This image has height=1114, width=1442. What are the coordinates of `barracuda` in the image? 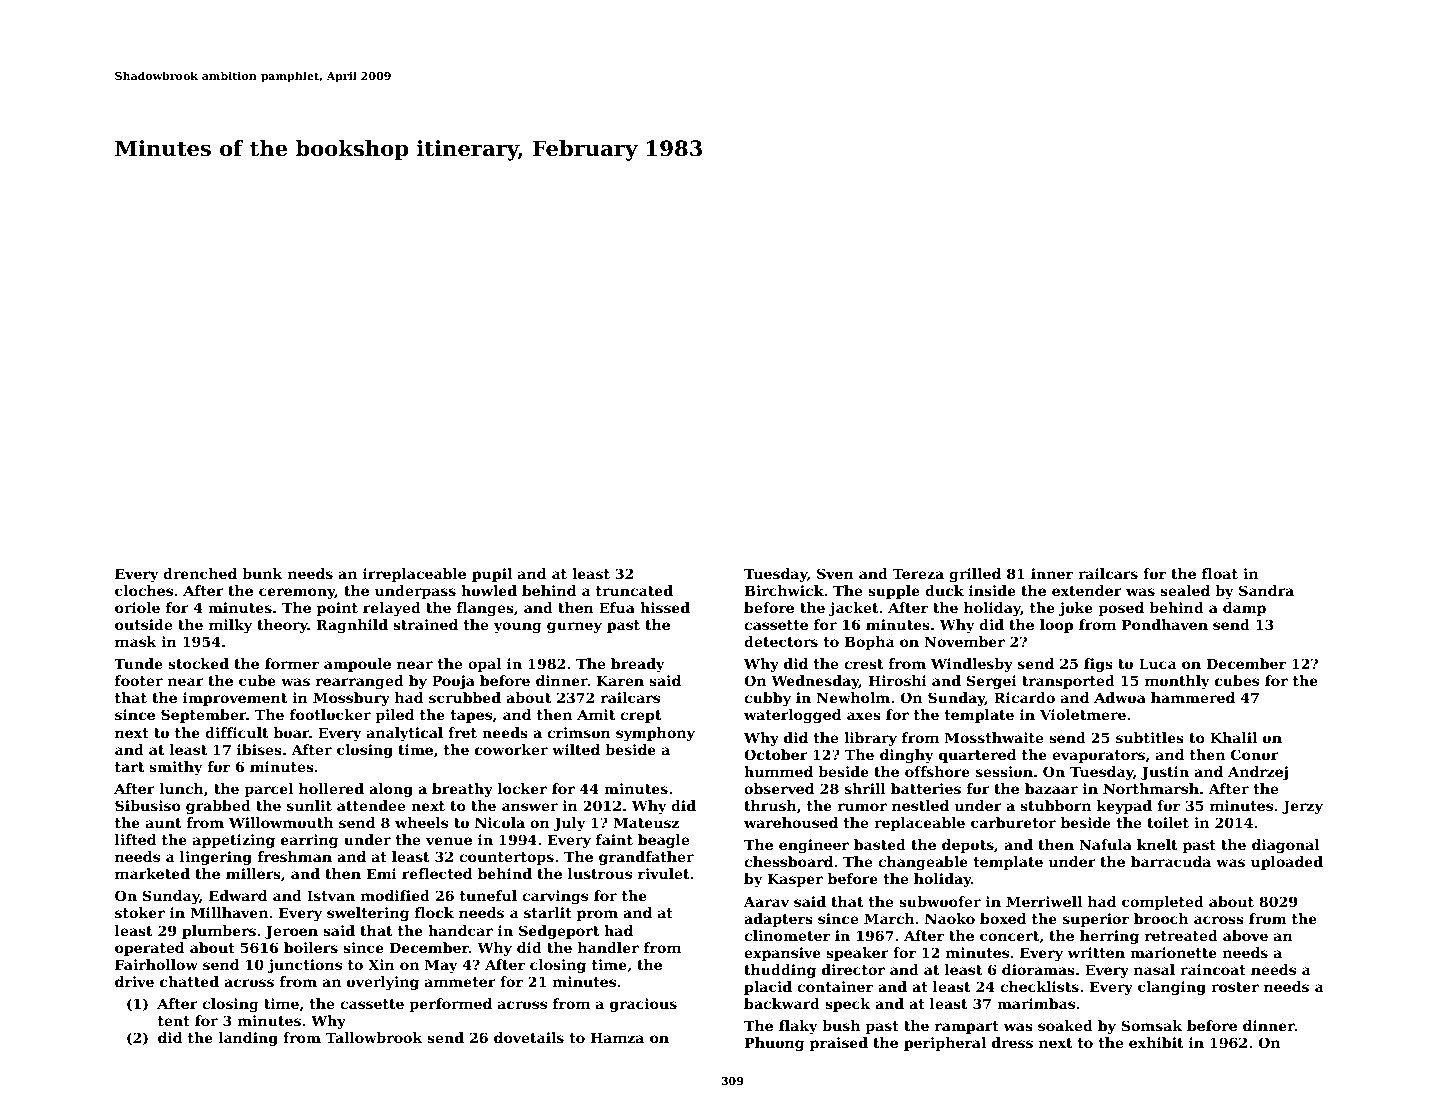 It's located at (1171, 861).
